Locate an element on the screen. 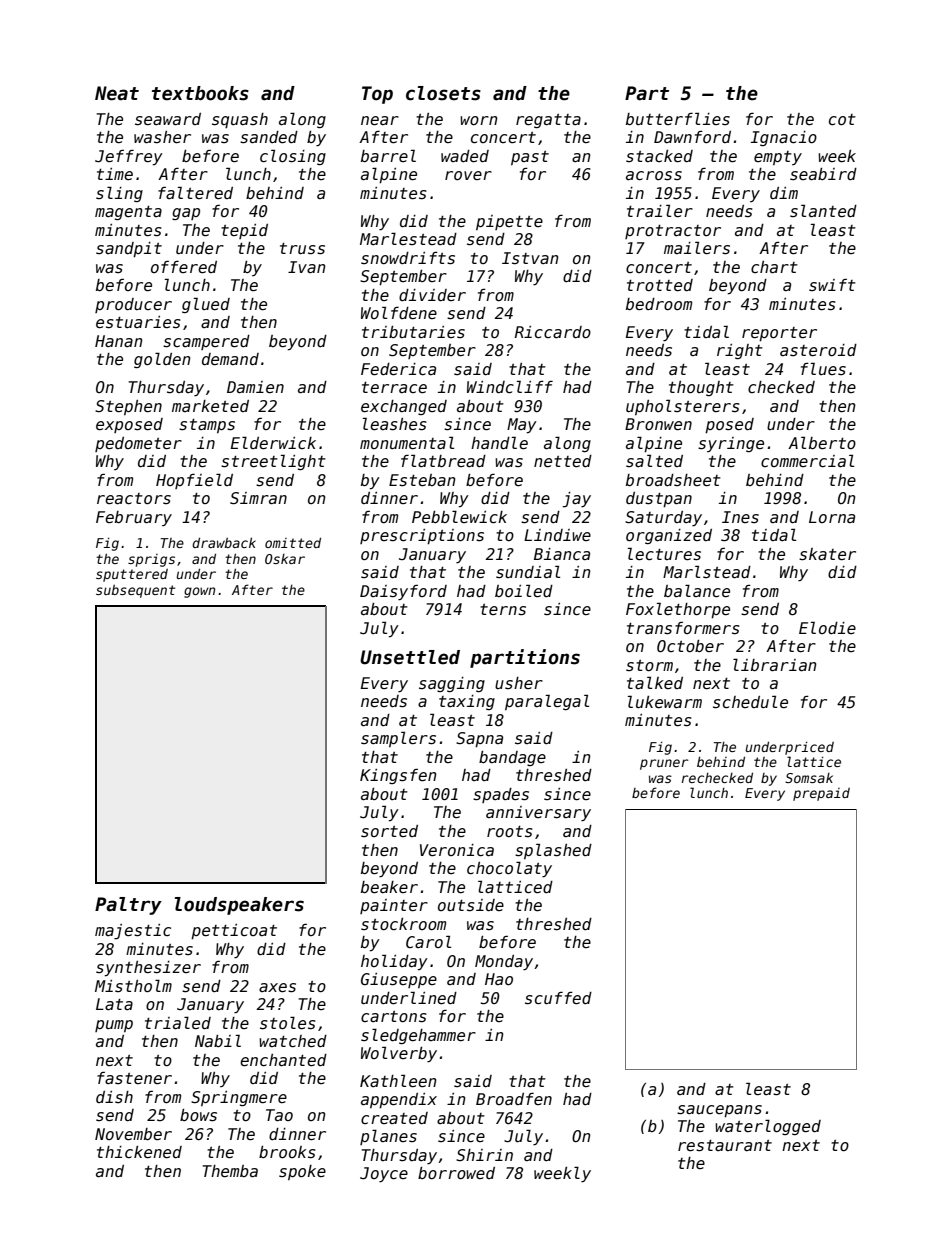  axes is located at coordinates (277, 988).
